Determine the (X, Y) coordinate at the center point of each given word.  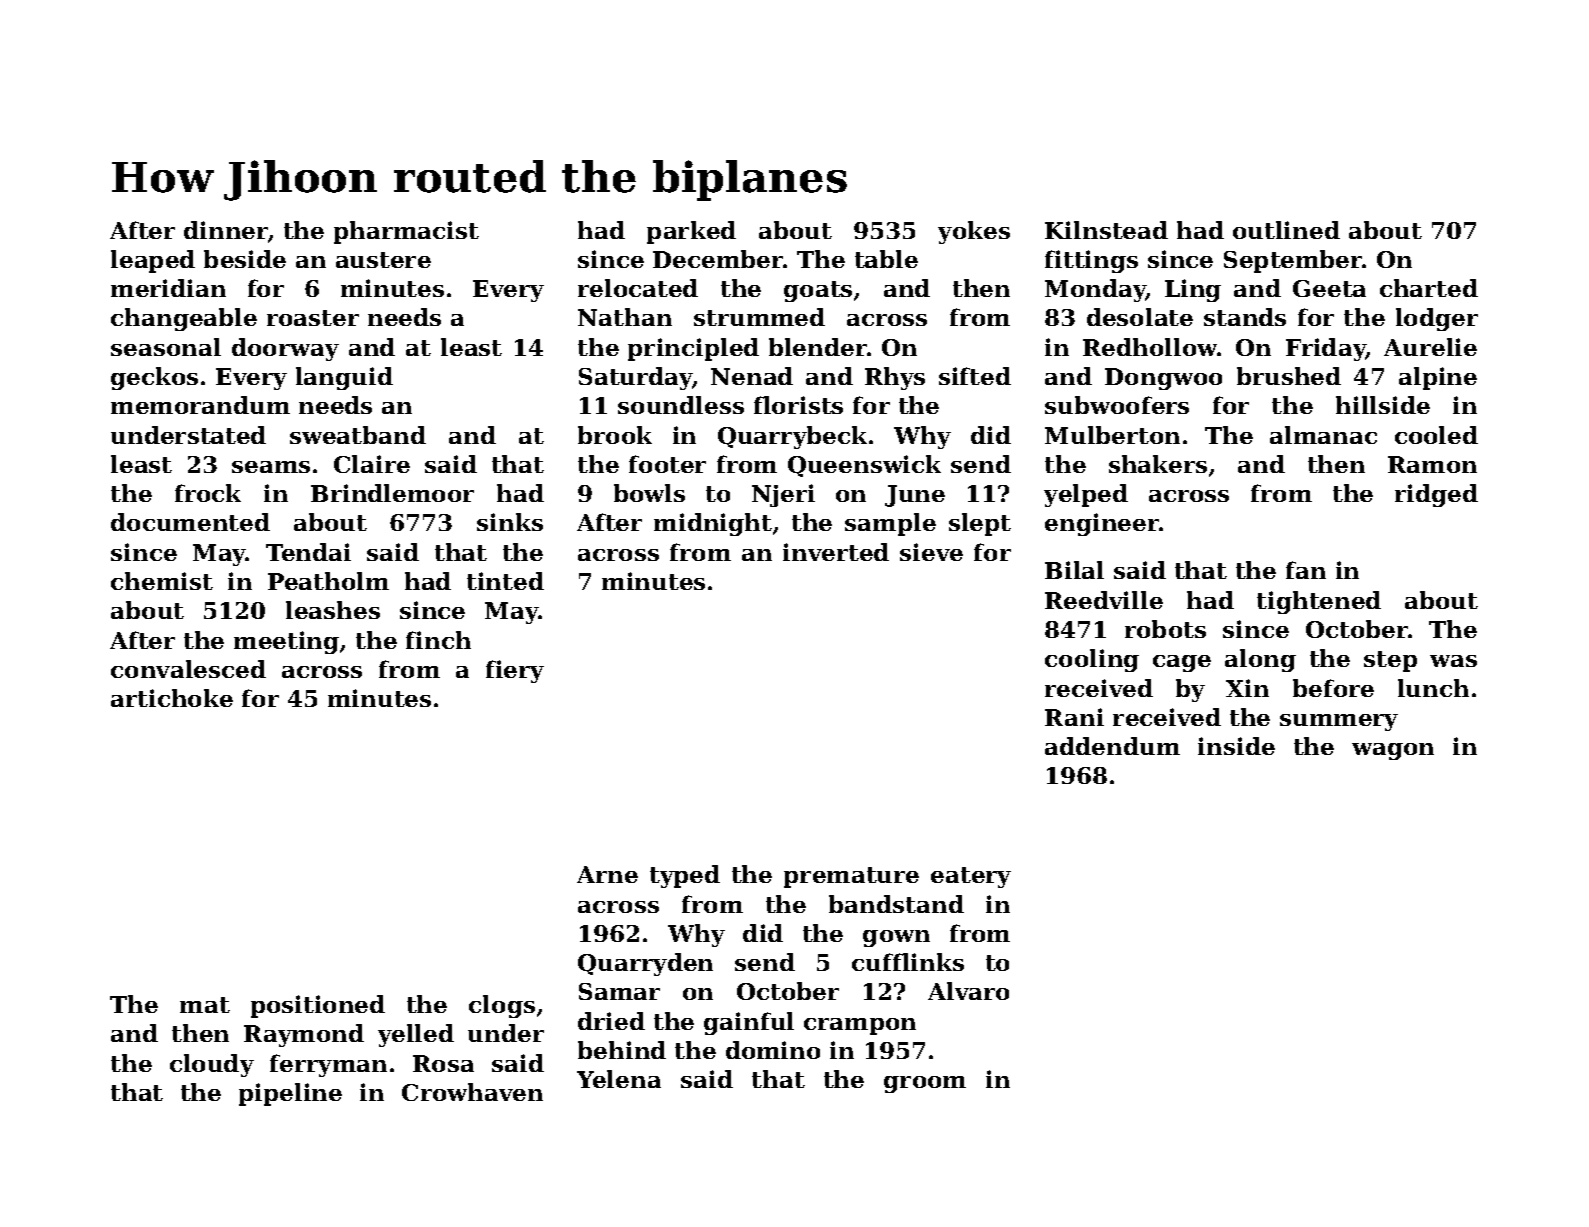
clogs (502, 1006)
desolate (1140, 317)
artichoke (172, 698)
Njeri (783, 495)
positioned (318, 1006)
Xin (1247, 688)
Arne (607, 874)
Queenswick (864, 466)
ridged (1436, 495)
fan (1306, 570)
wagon (1393, 751)
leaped (153, 261)
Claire (372, 464)
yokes (974, 232)
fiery (515, 671)
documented (190, 522)
